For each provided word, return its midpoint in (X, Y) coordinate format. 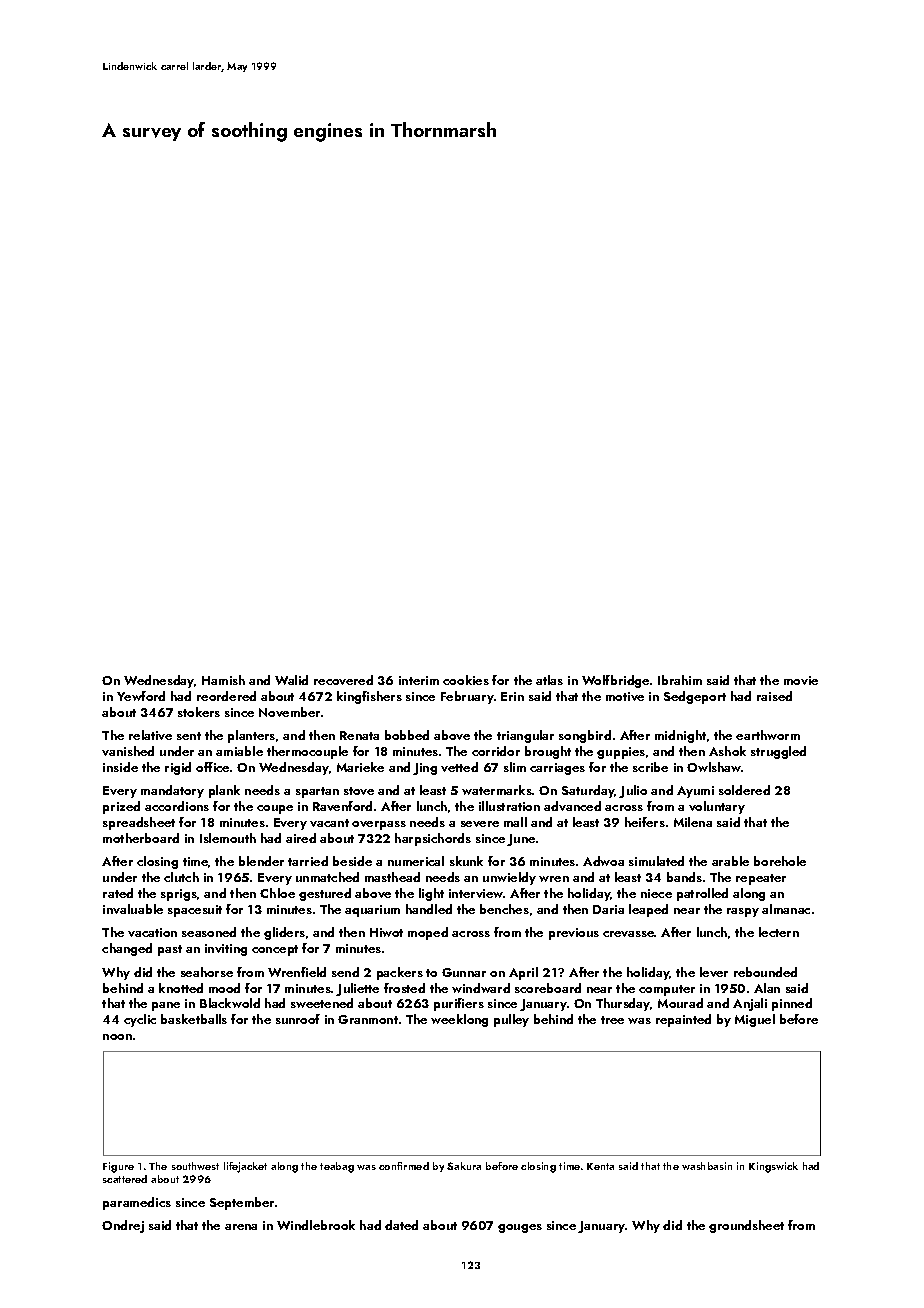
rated (118, 893)
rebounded (765, 972)
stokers (199, 712)
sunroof (298, 1019)
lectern (779, 932)
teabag (337, 1167)
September (242, 1203)
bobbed (407, 735)
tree (612, 1020)
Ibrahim (680, 680)
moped (428, 933)
